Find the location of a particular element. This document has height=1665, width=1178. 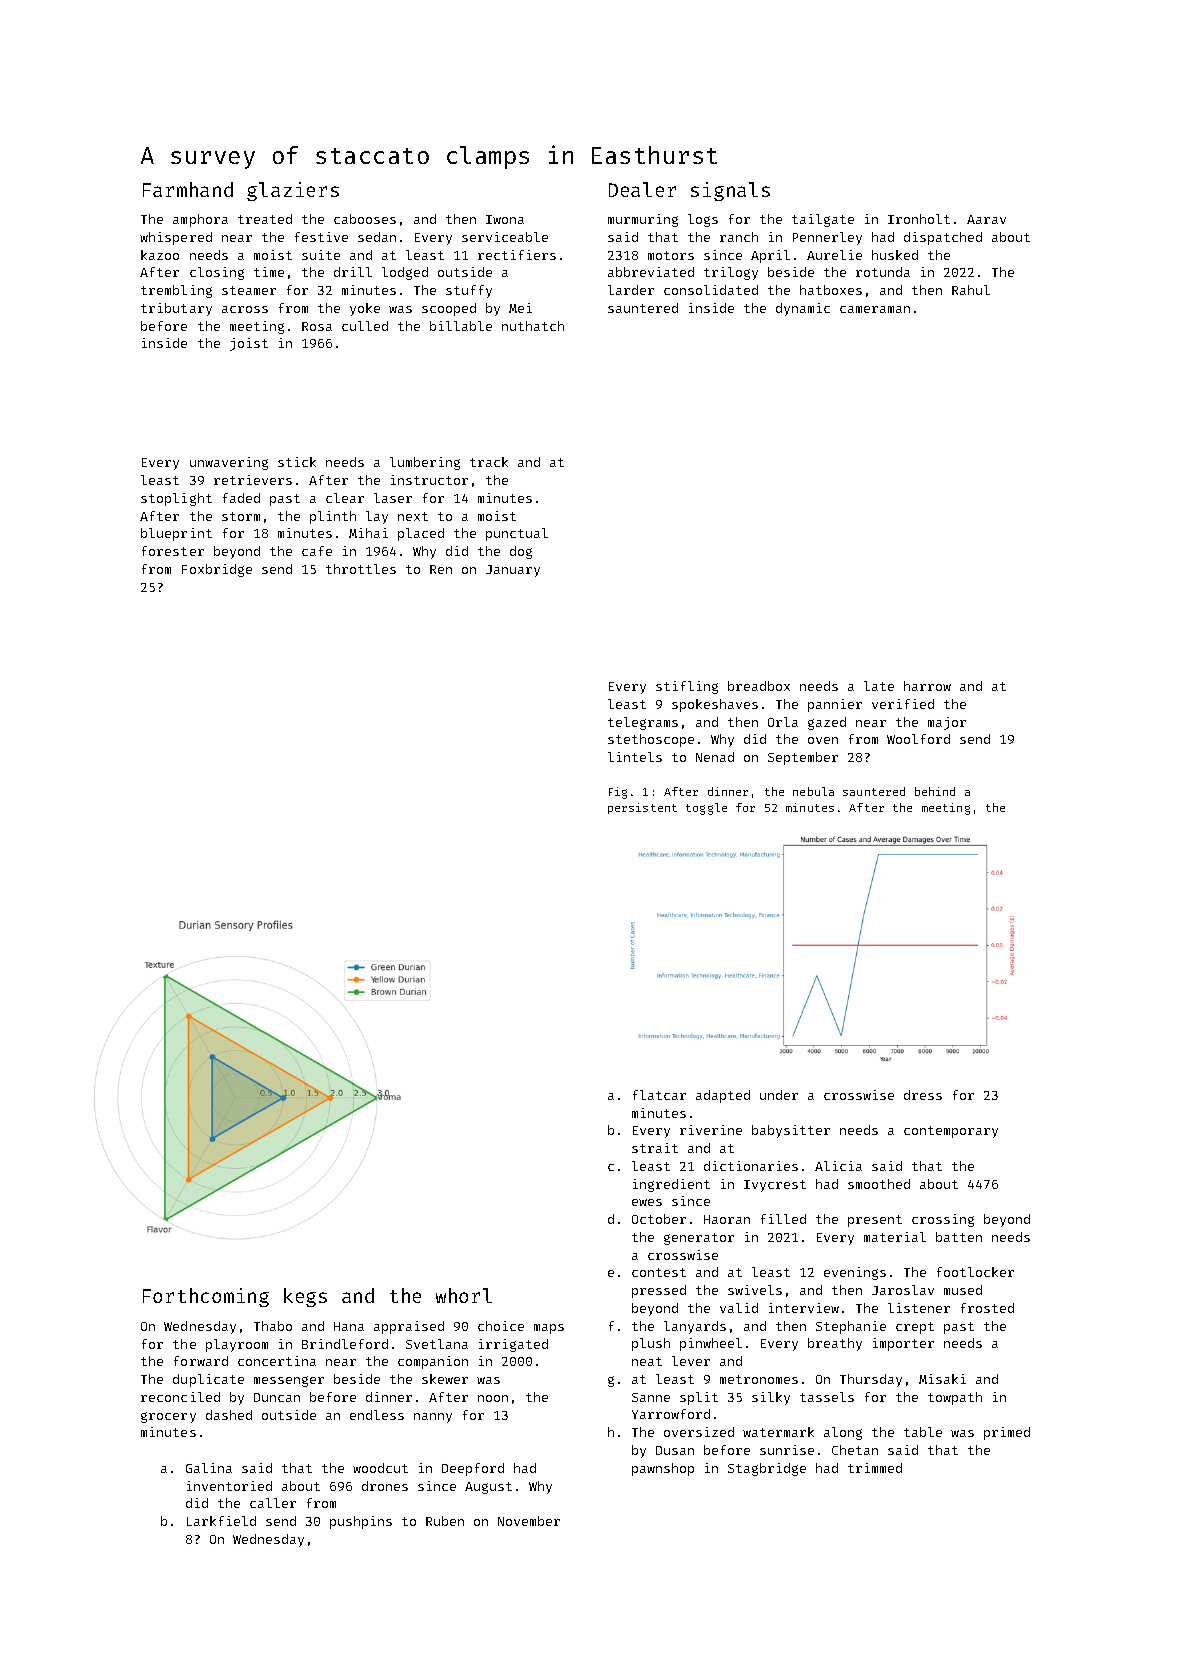

Stagbridge is located at coordinates (767, 1469).
